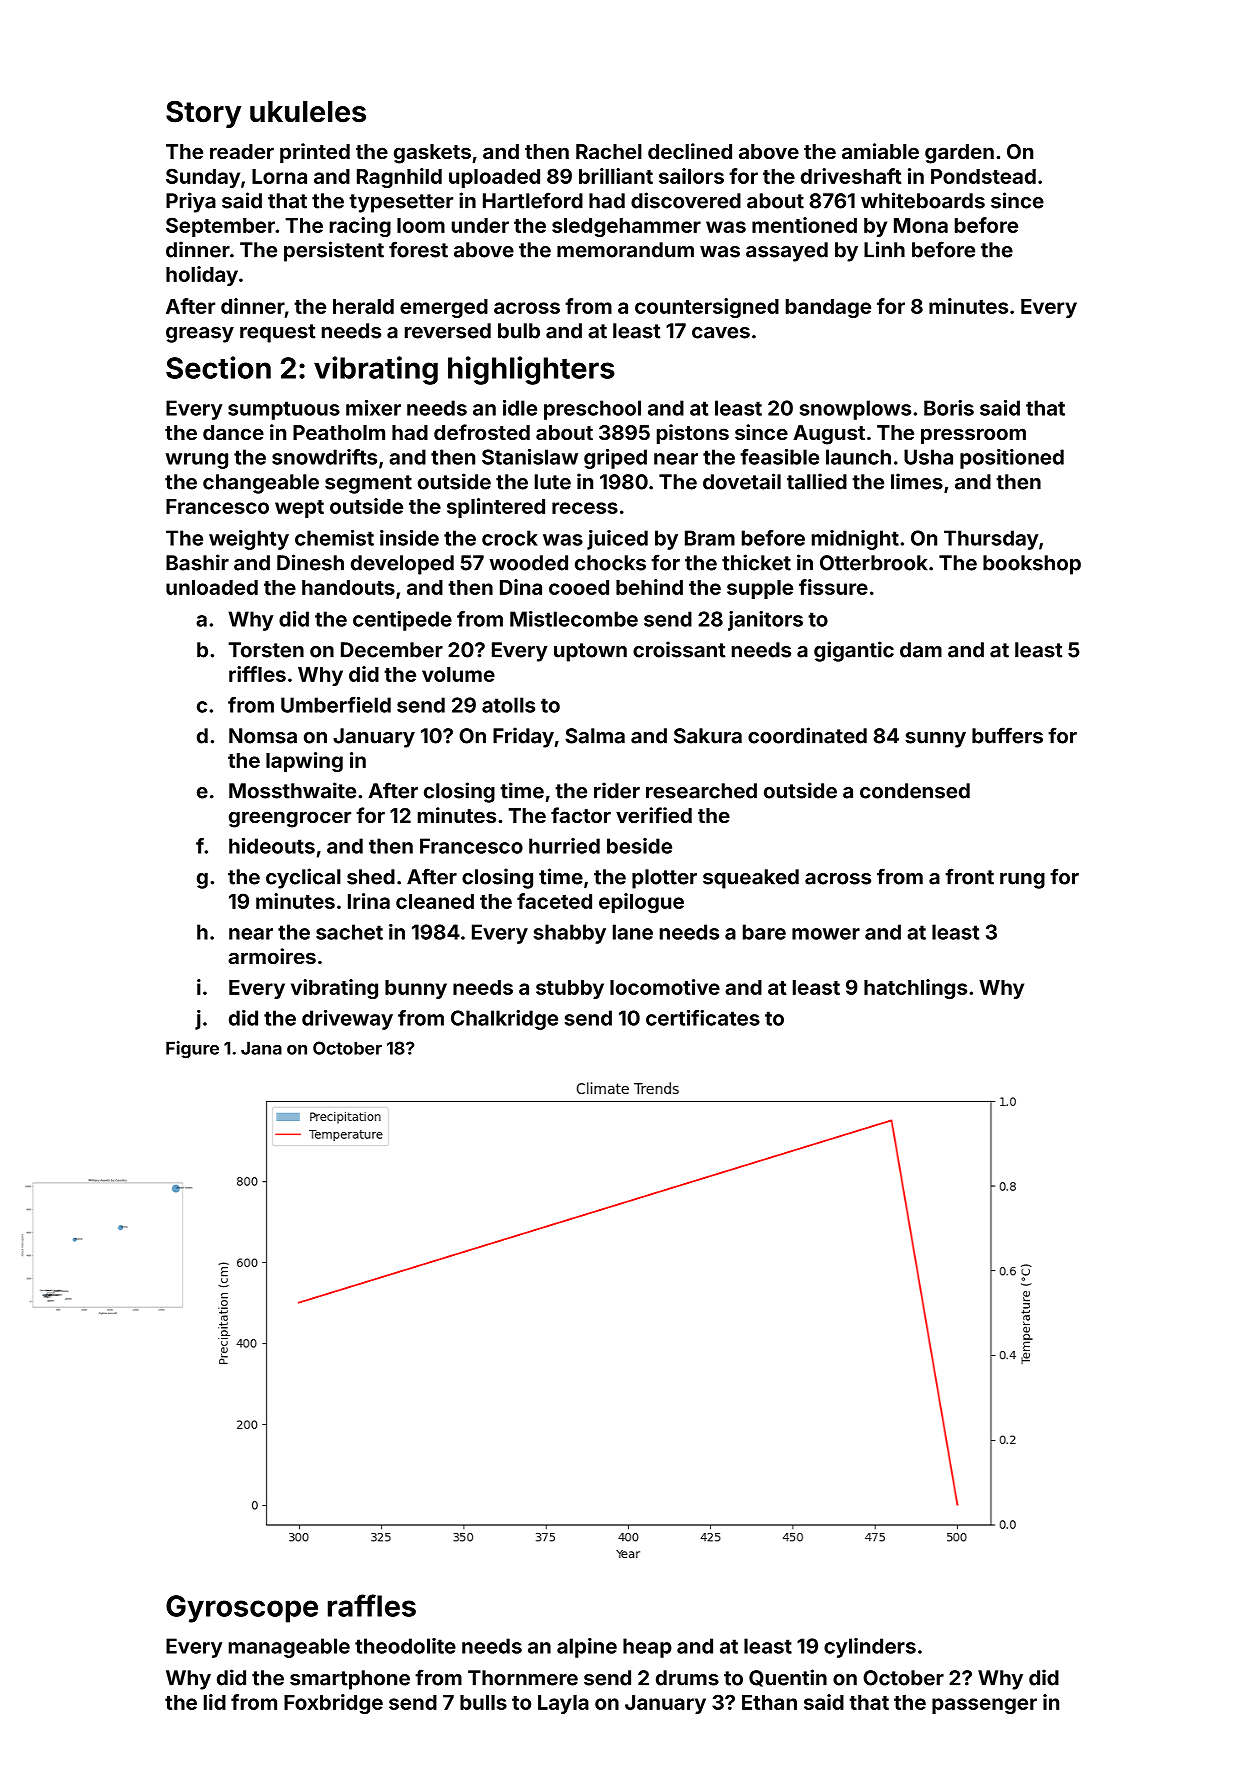 The width and height of the image is (1249, 1766). What do you see at coordinates (372, 1605) in the image?
I see `raffles` at bounding box center [372, 1605].
